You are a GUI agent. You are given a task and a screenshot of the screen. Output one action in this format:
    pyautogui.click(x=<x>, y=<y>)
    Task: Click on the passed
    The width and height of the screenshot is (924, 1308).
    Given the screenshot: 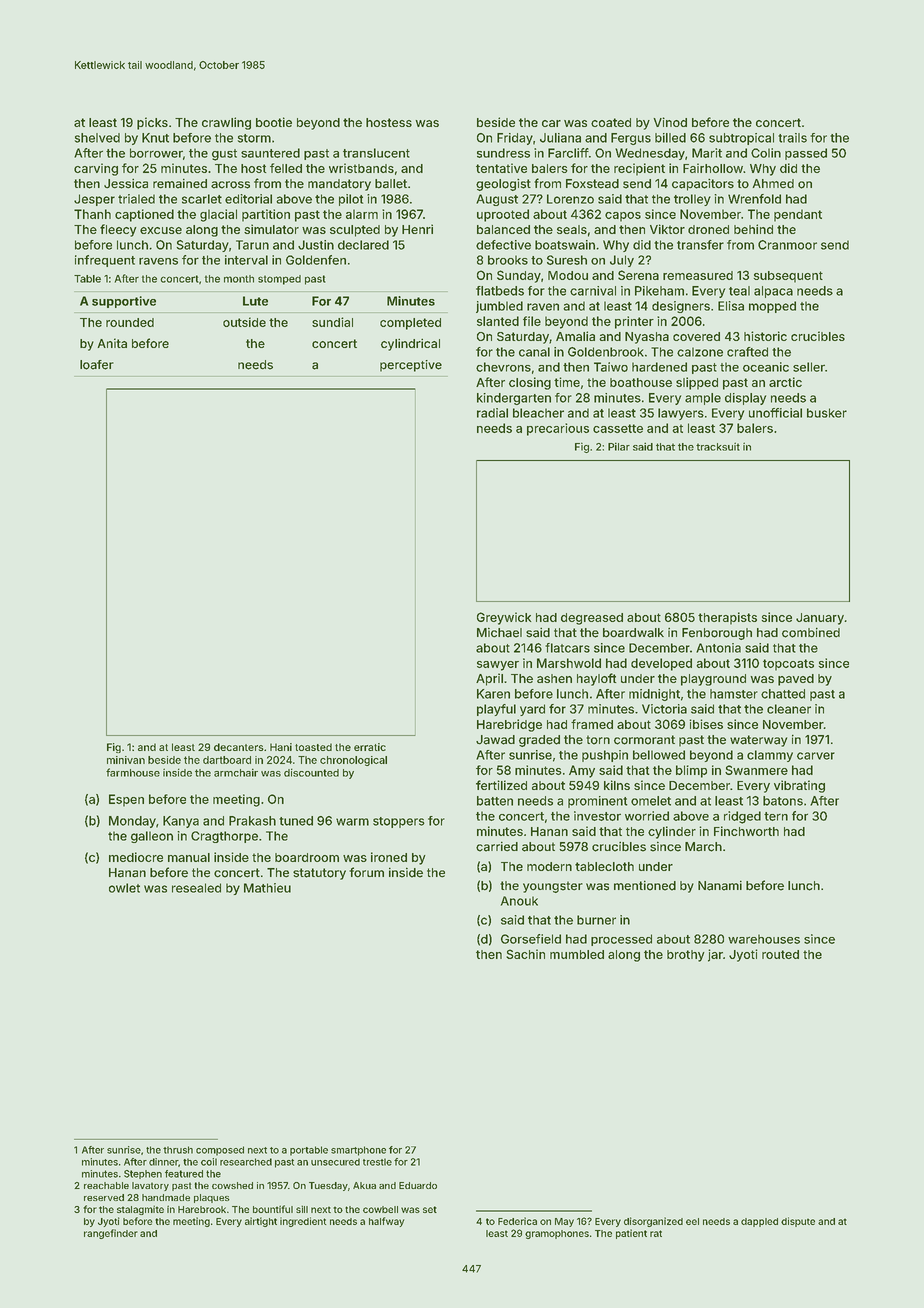 What is the action you would take?
    pyautogui.click(x=806, y=154)
